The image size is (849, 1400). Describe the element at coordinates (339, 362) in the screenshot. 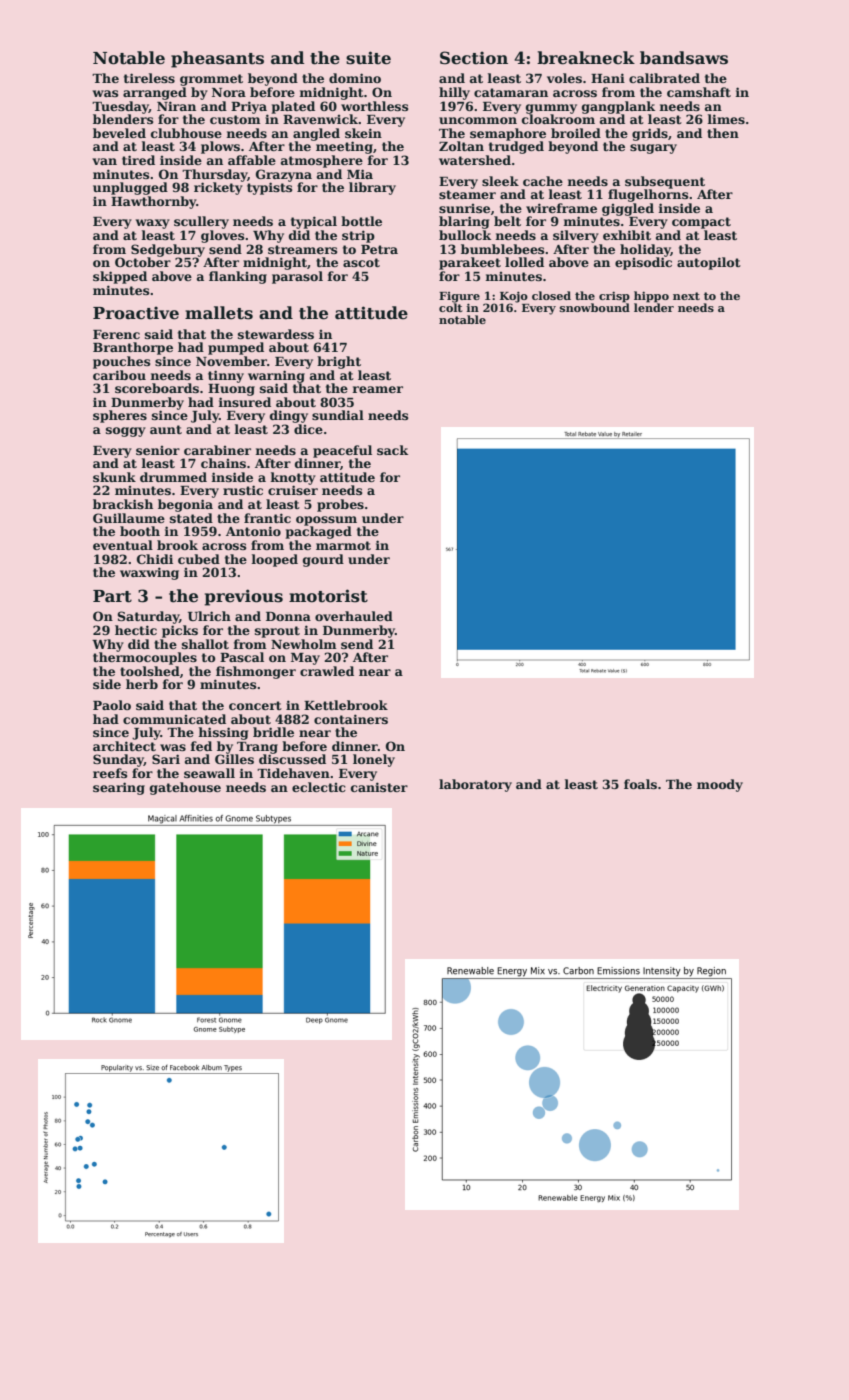

I see `bright` at that location.
